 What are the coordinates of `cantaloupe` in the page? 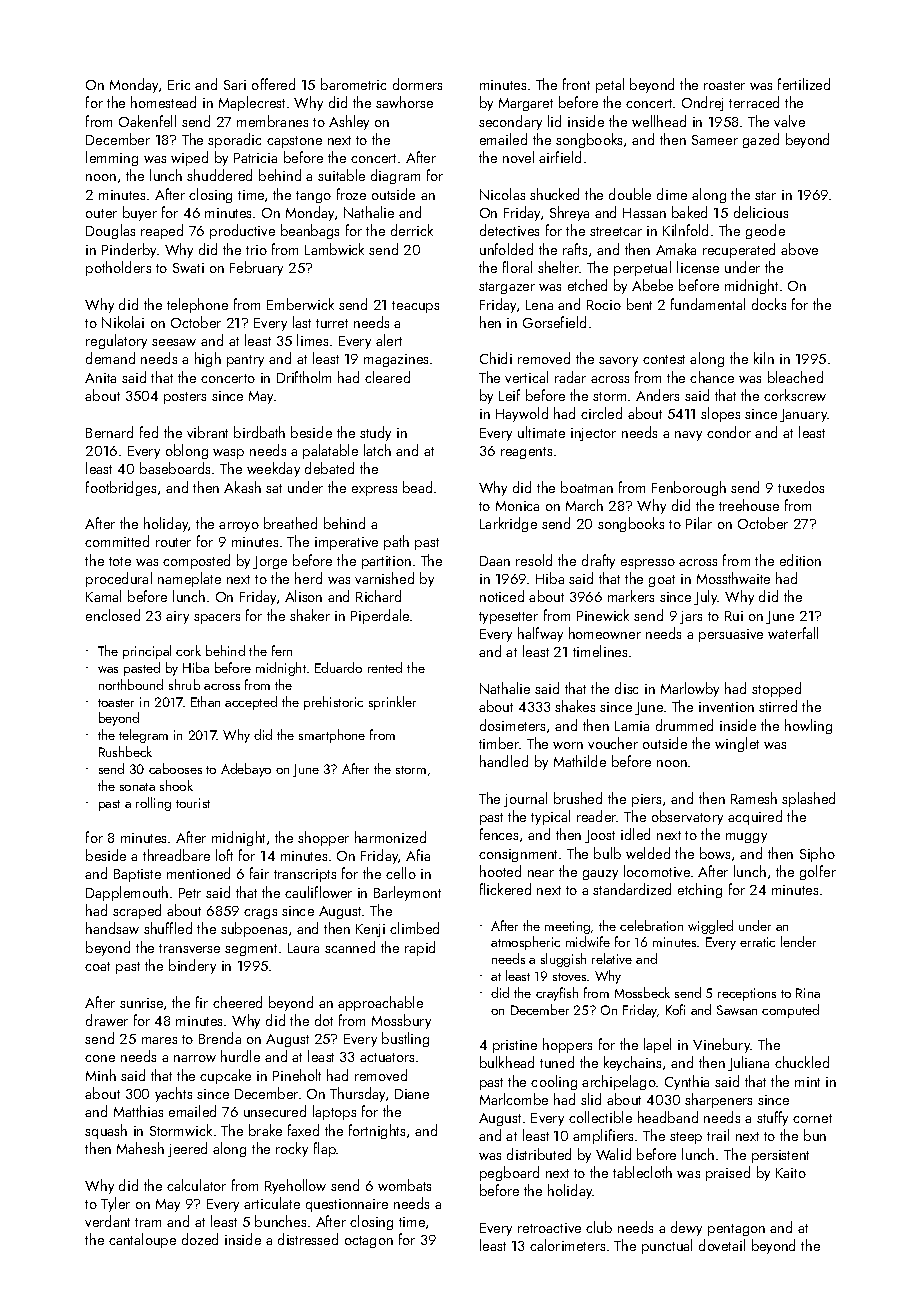 It's located at (142, 1240).
